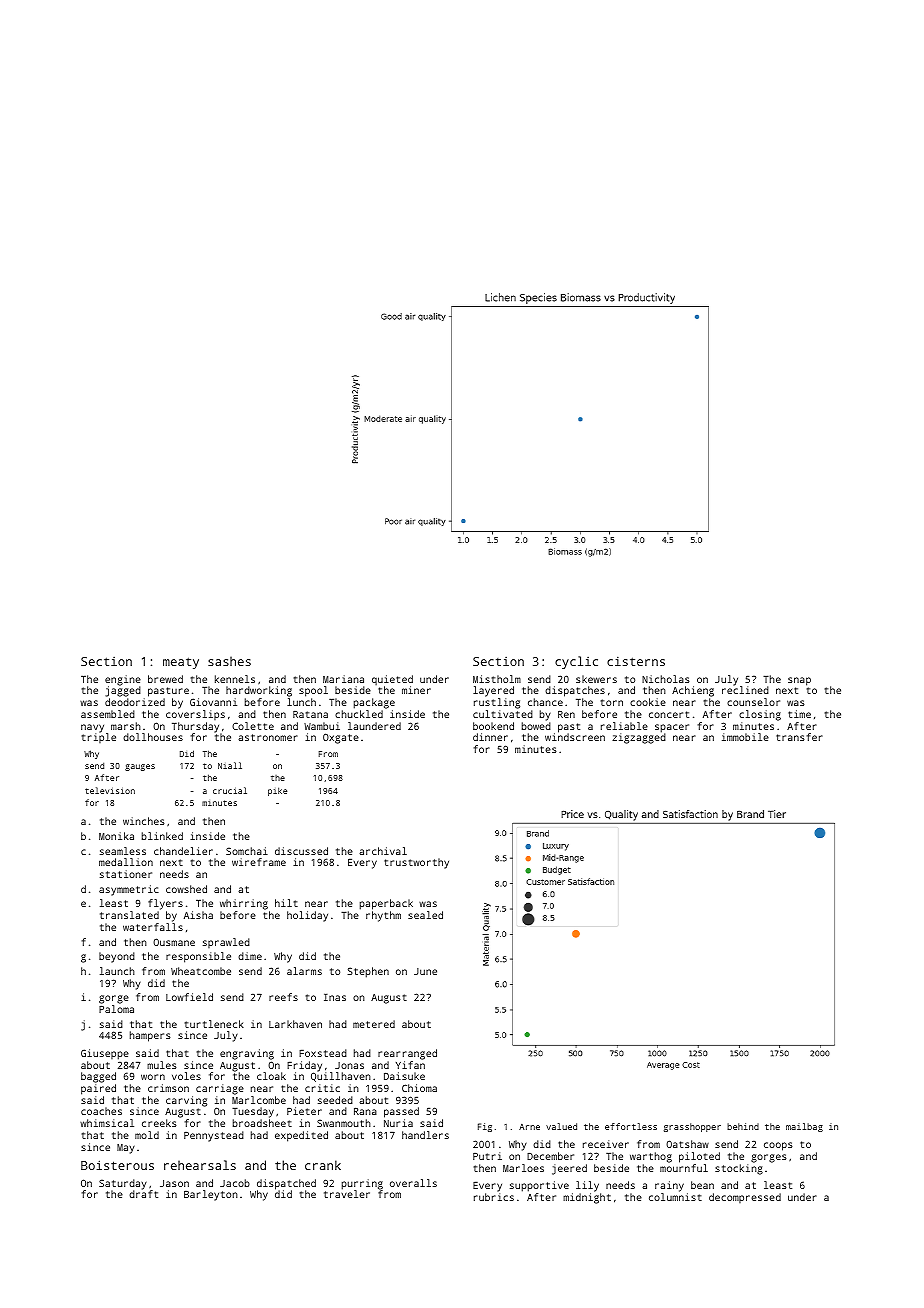  I want to click on beyond, so click(117, 957).
